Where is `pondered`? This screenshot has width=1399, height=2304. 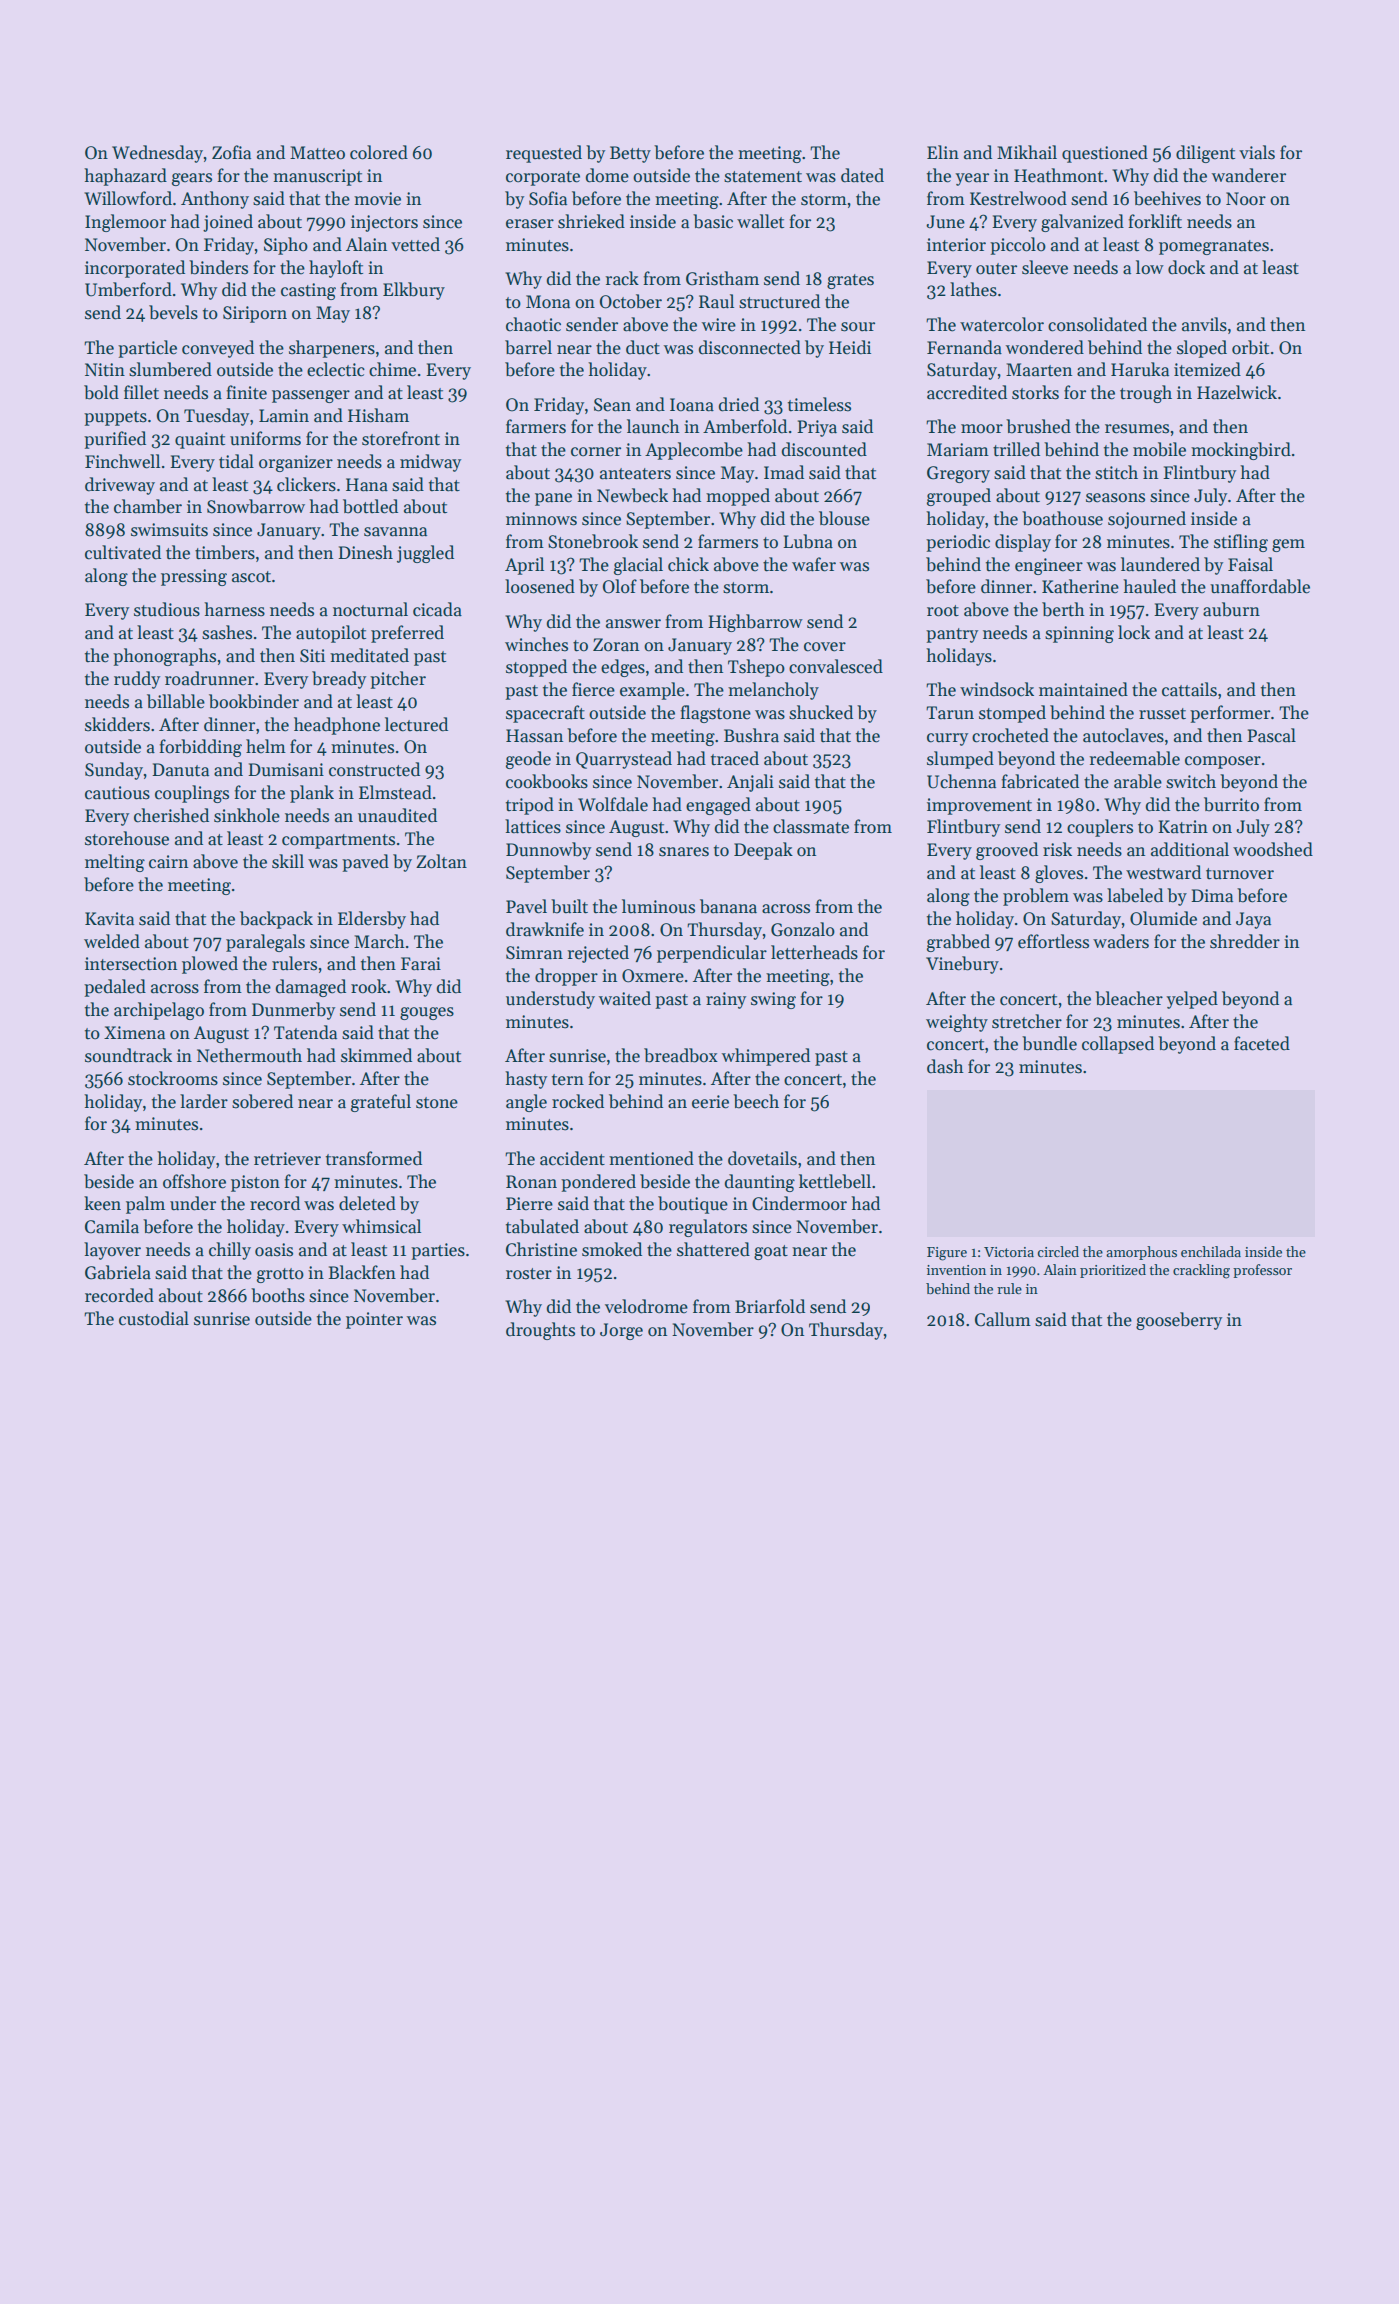
pondered is located at coordinates (598, 1183).
